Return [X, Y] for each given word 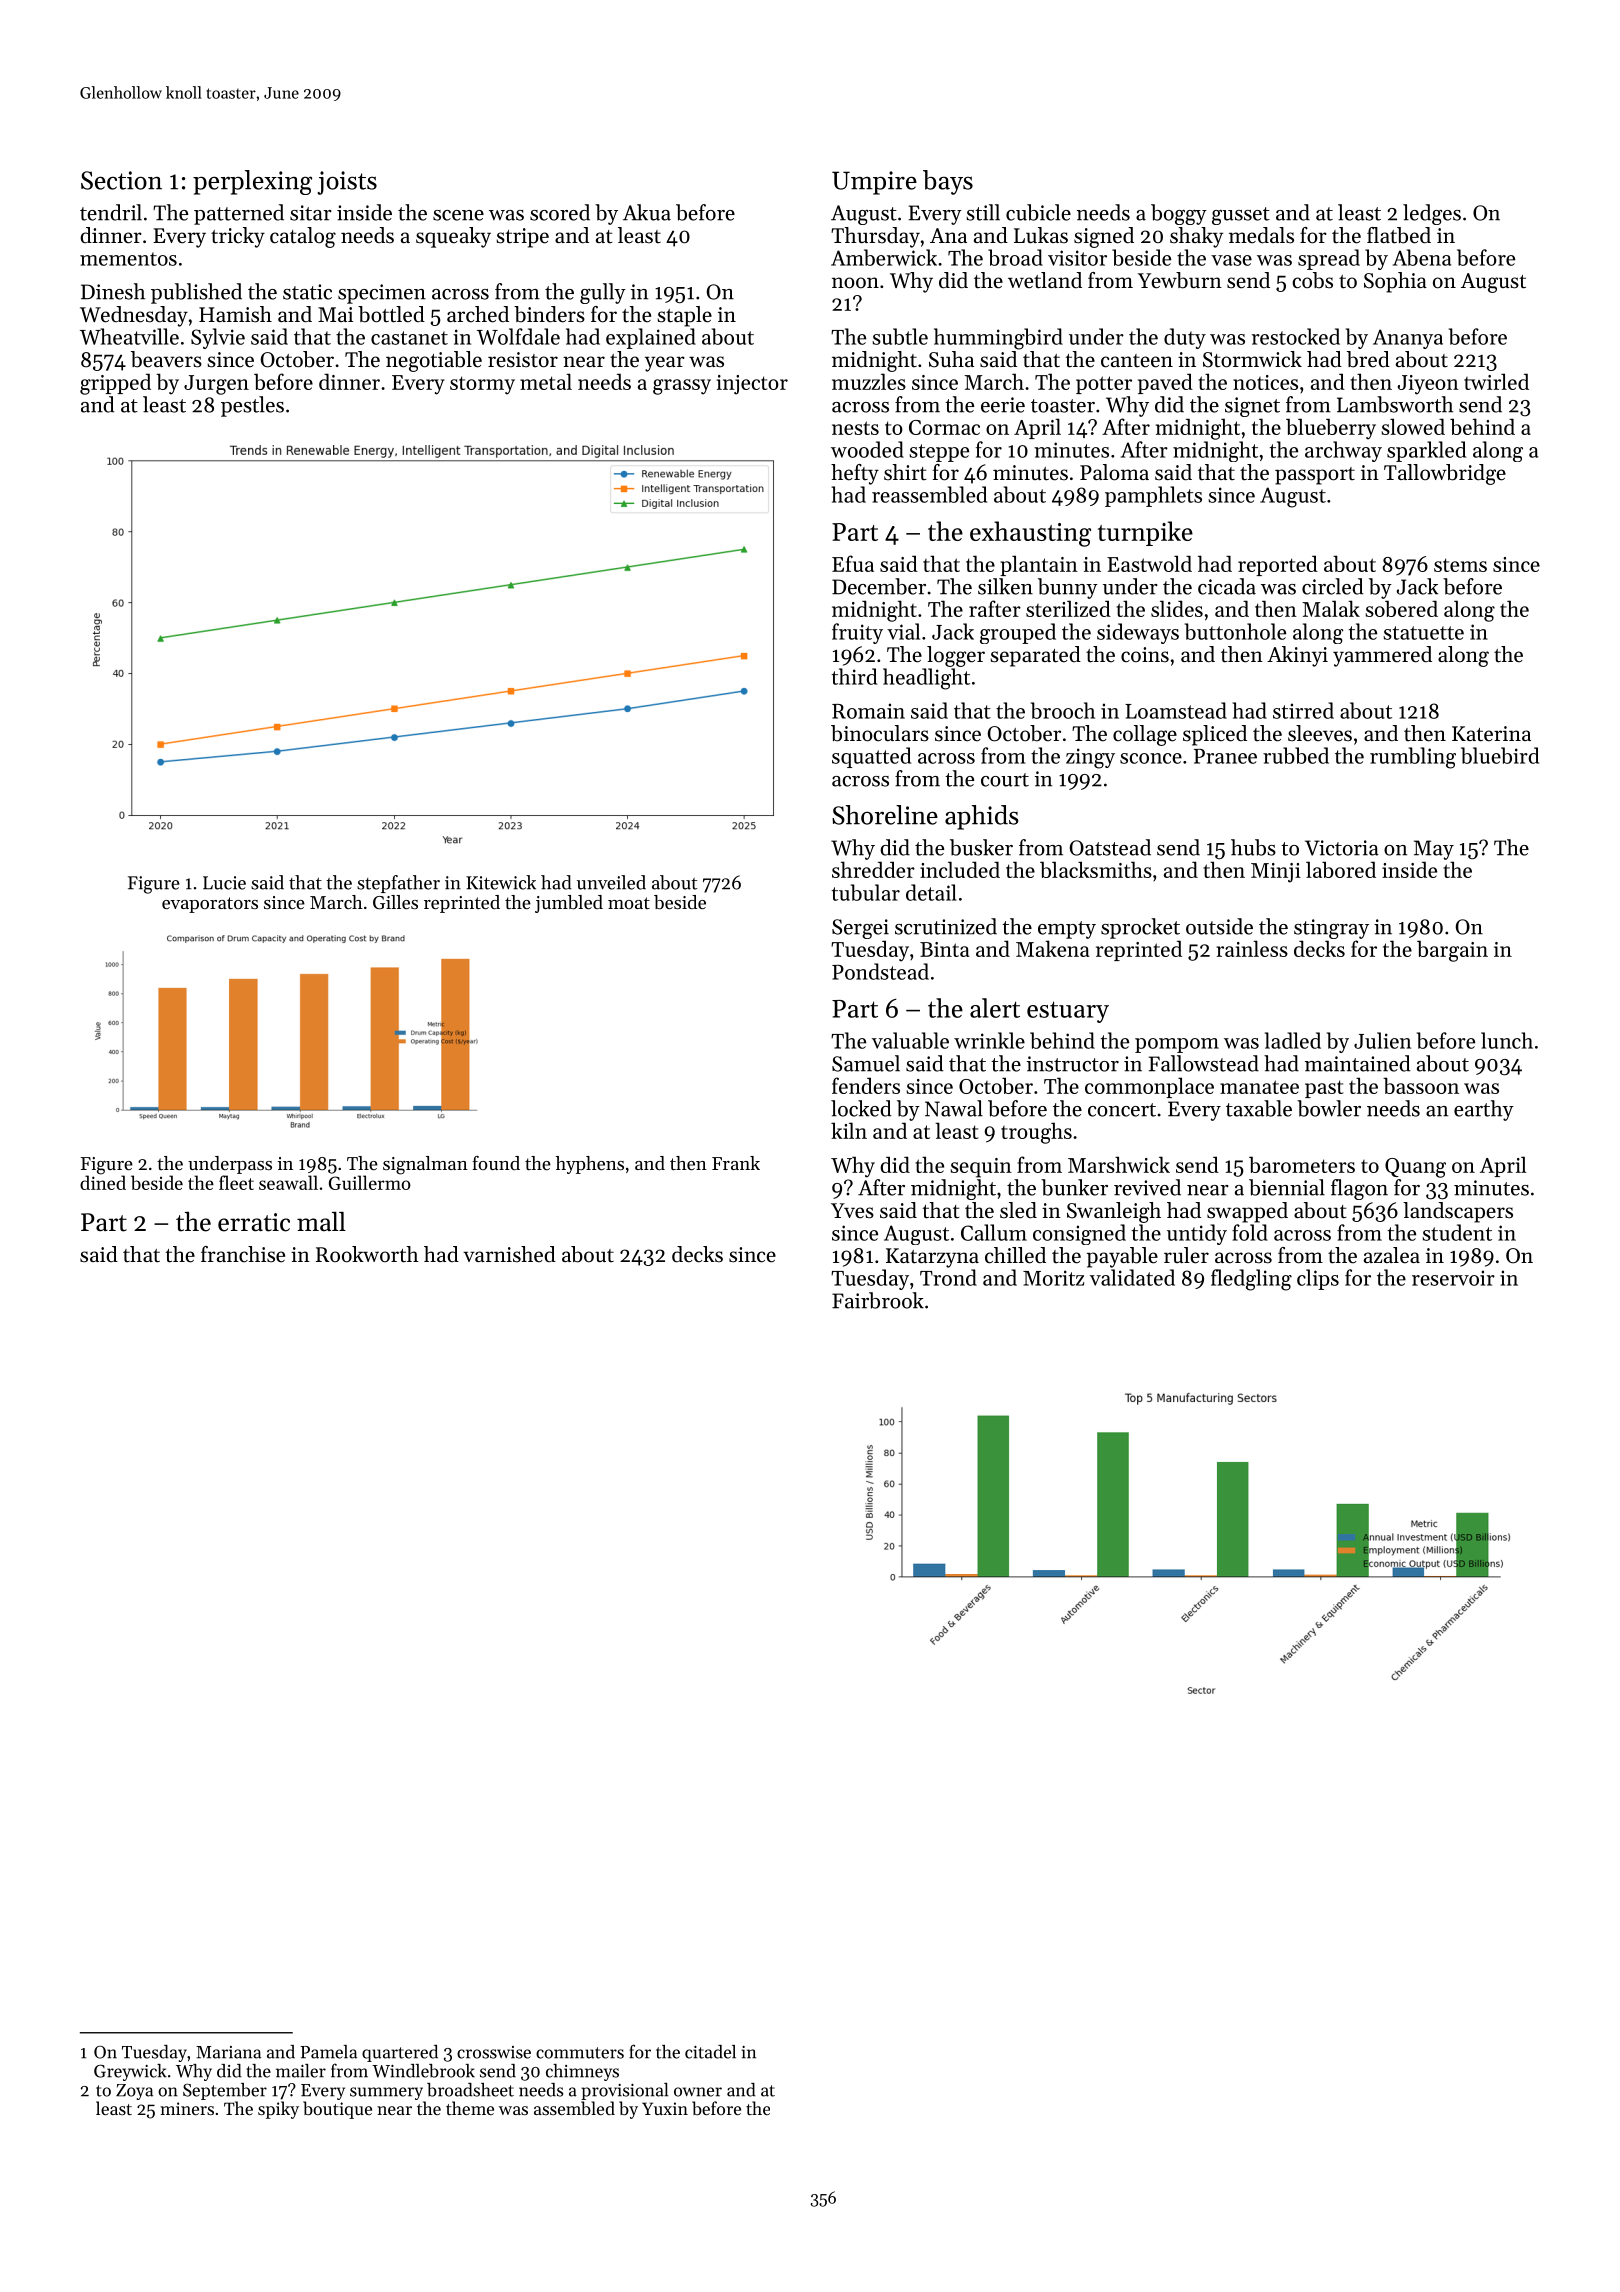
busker [981, 847]
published [196, 293]
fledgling [1251, 1280]
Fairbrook [878, 1300]
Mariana [228, 2052]
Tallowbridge [1445, 474]
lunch [1507, 1040]
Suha [951, 359]
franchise [243, 1254]
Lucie [224, 883]
